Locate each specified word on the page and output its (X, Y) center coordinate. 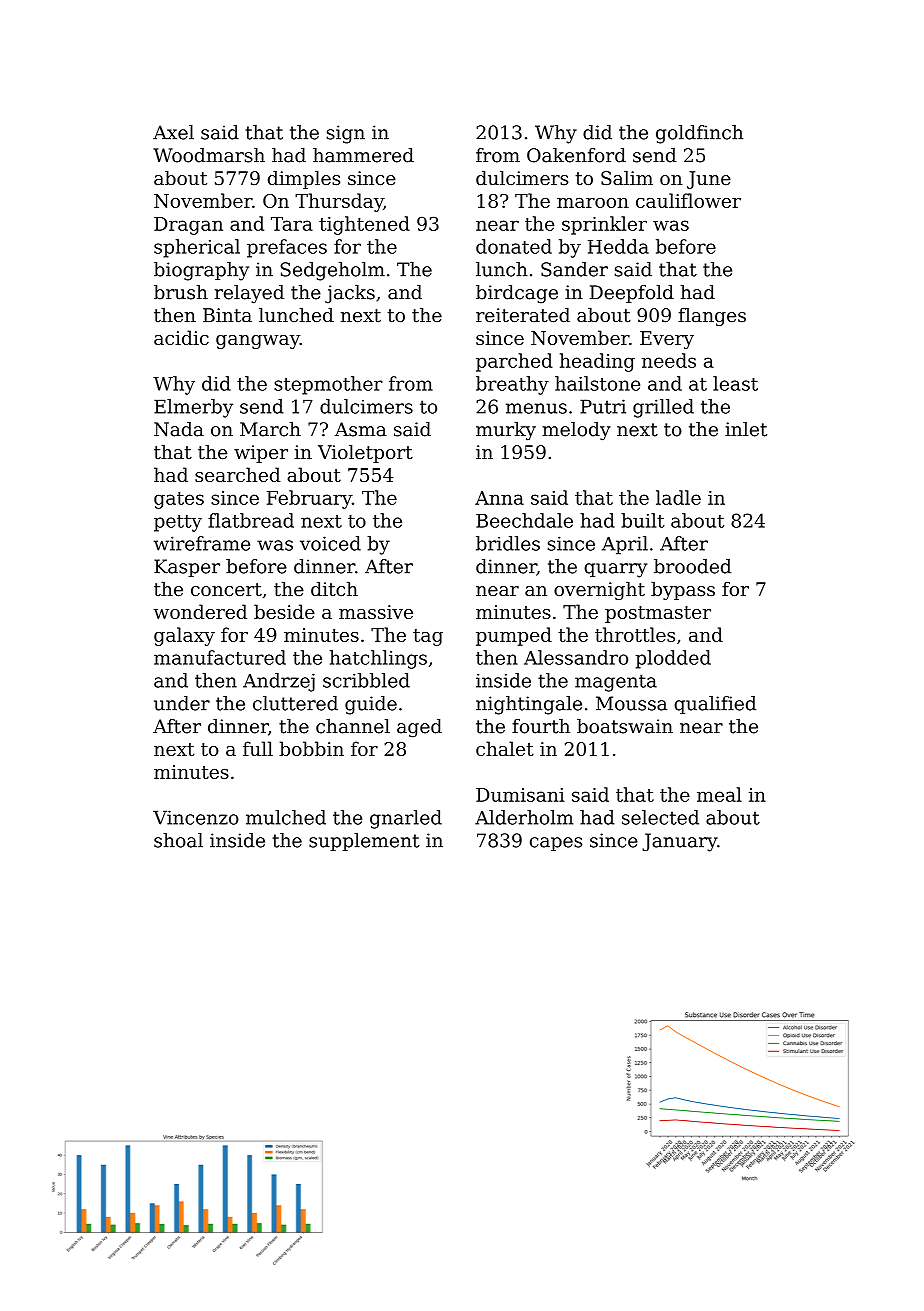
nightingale (529, 705)
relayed (249, 294)
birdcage (517, 294)
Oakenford (576, 155)
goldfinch (699, 134)
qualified (715, 705)
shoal (178, 840)
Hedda (618, 246)
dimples (304, 180)
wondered (200, 611)
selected (660, 817)
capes (556, 844)
